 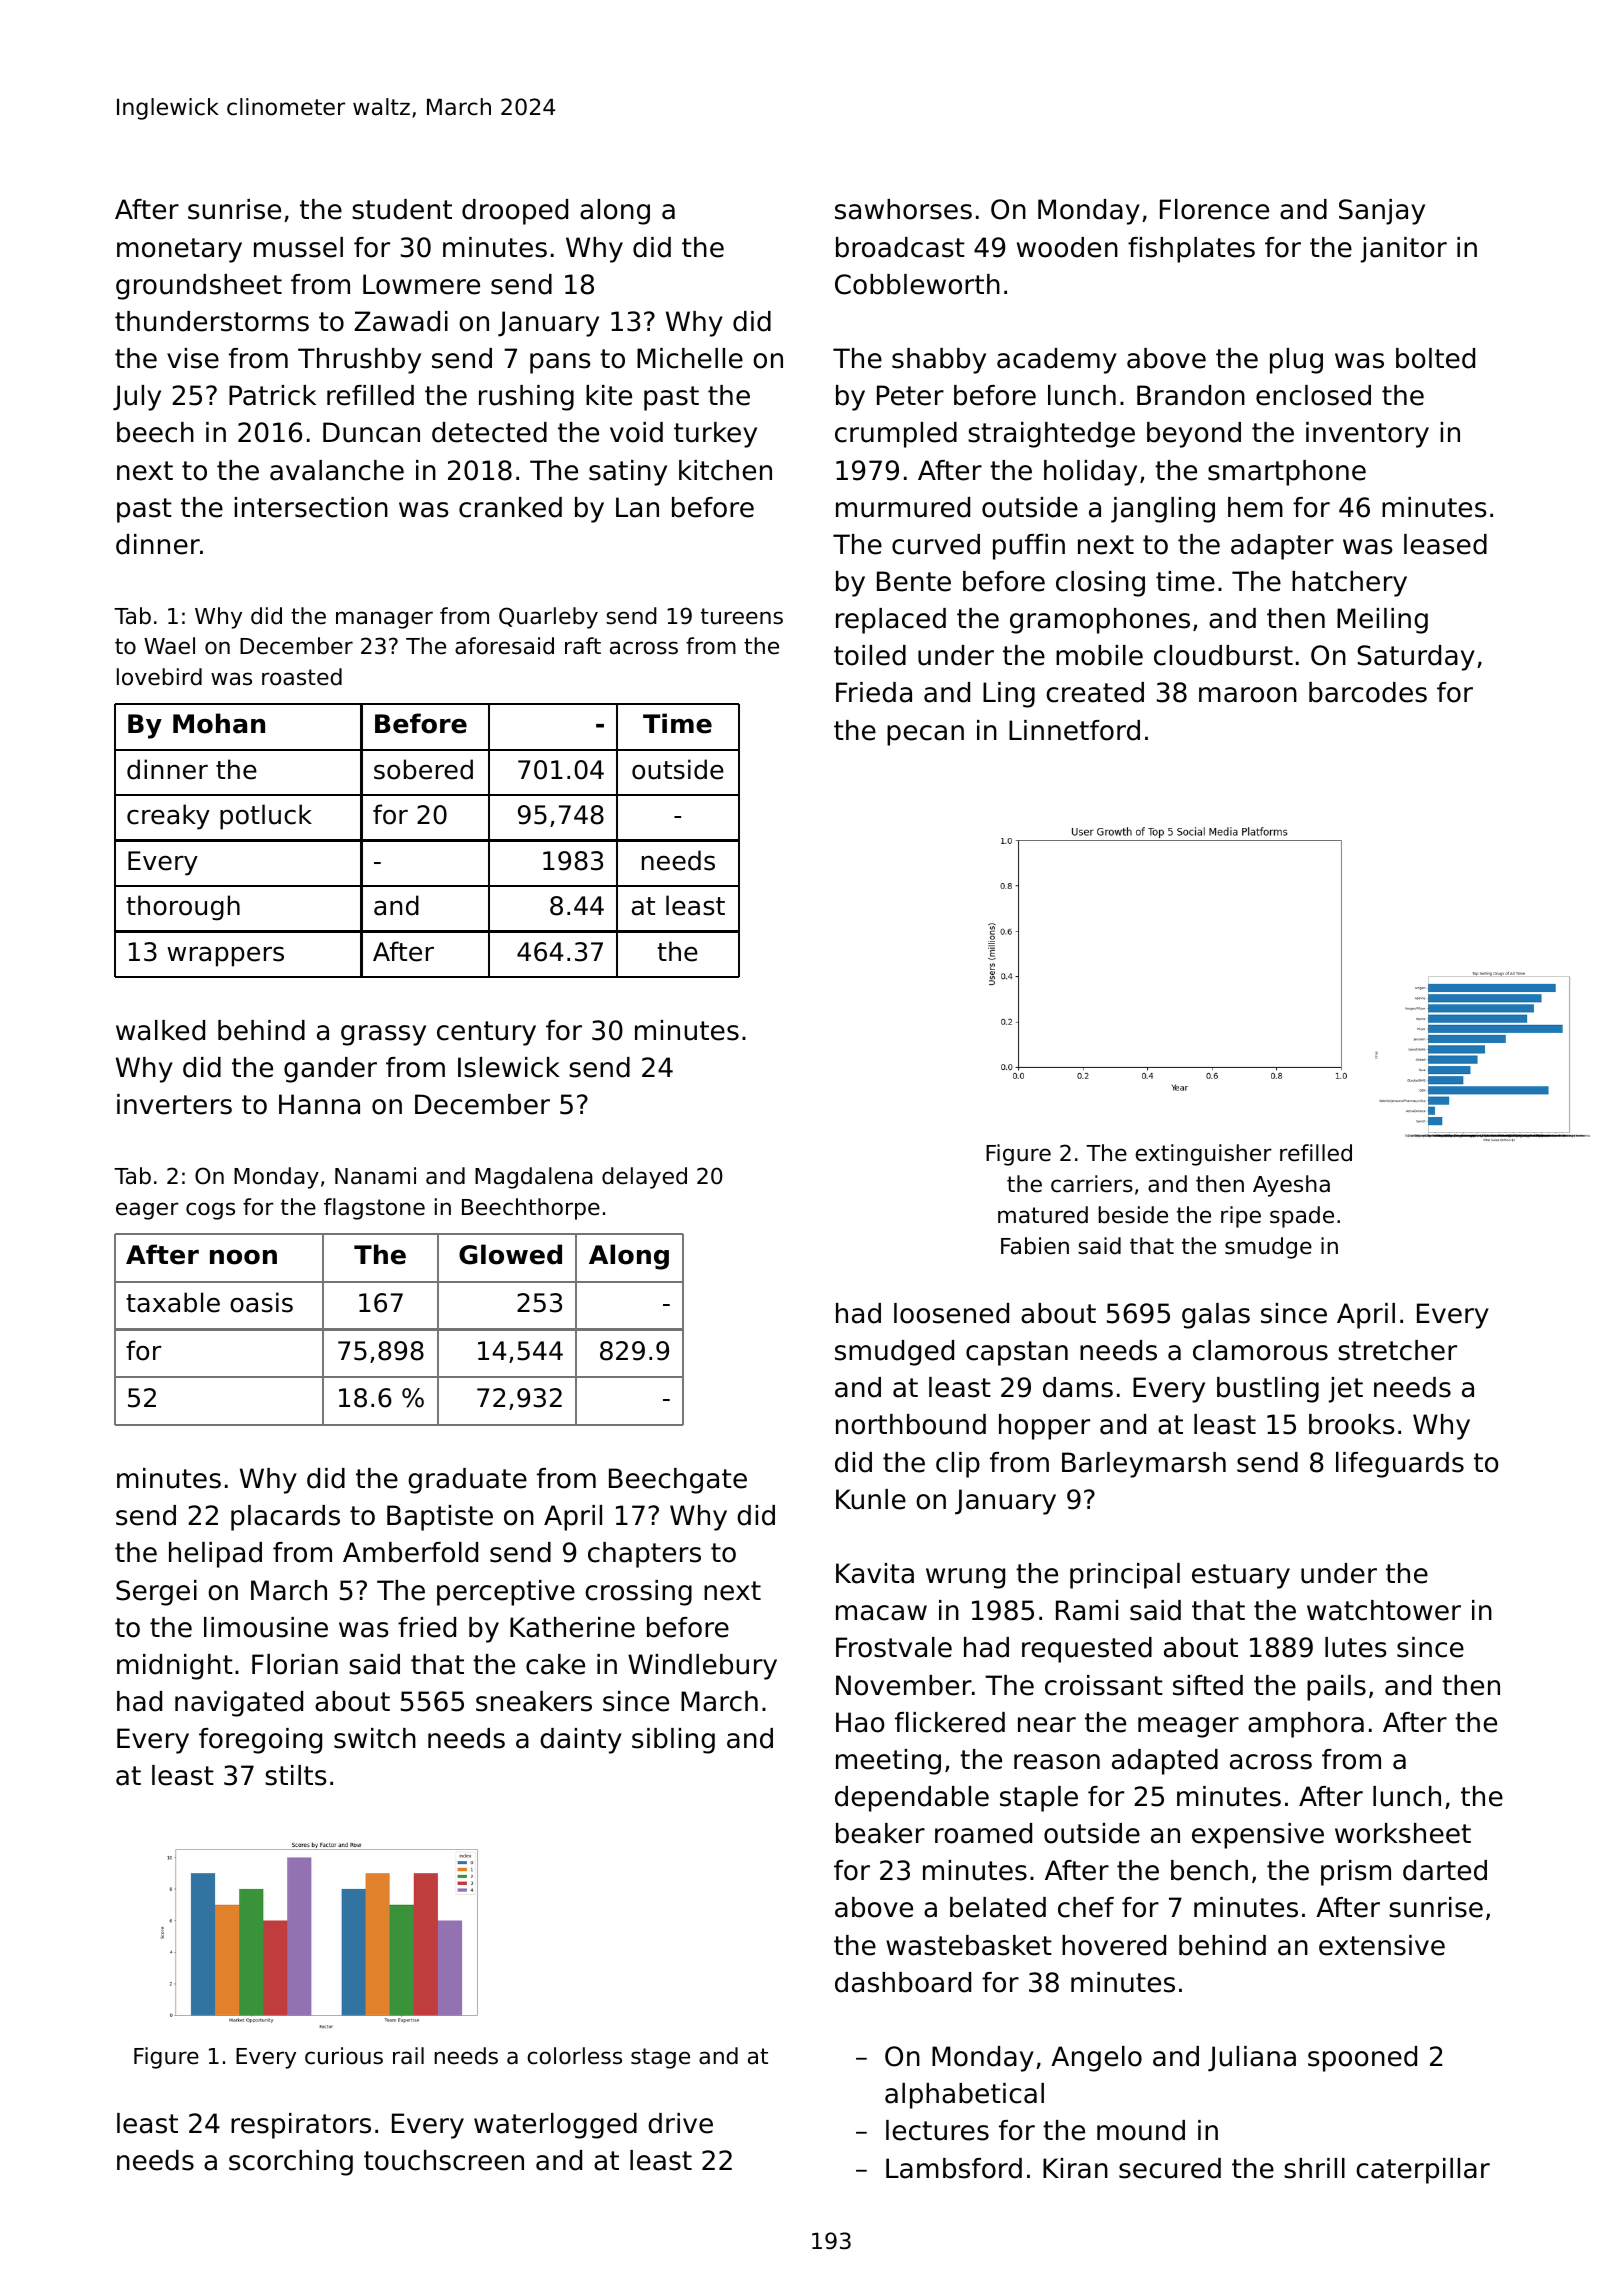 What do you see at coordinates (881, 1613) in the page?
I see `macaw` at bounding box center [881, 1613].
